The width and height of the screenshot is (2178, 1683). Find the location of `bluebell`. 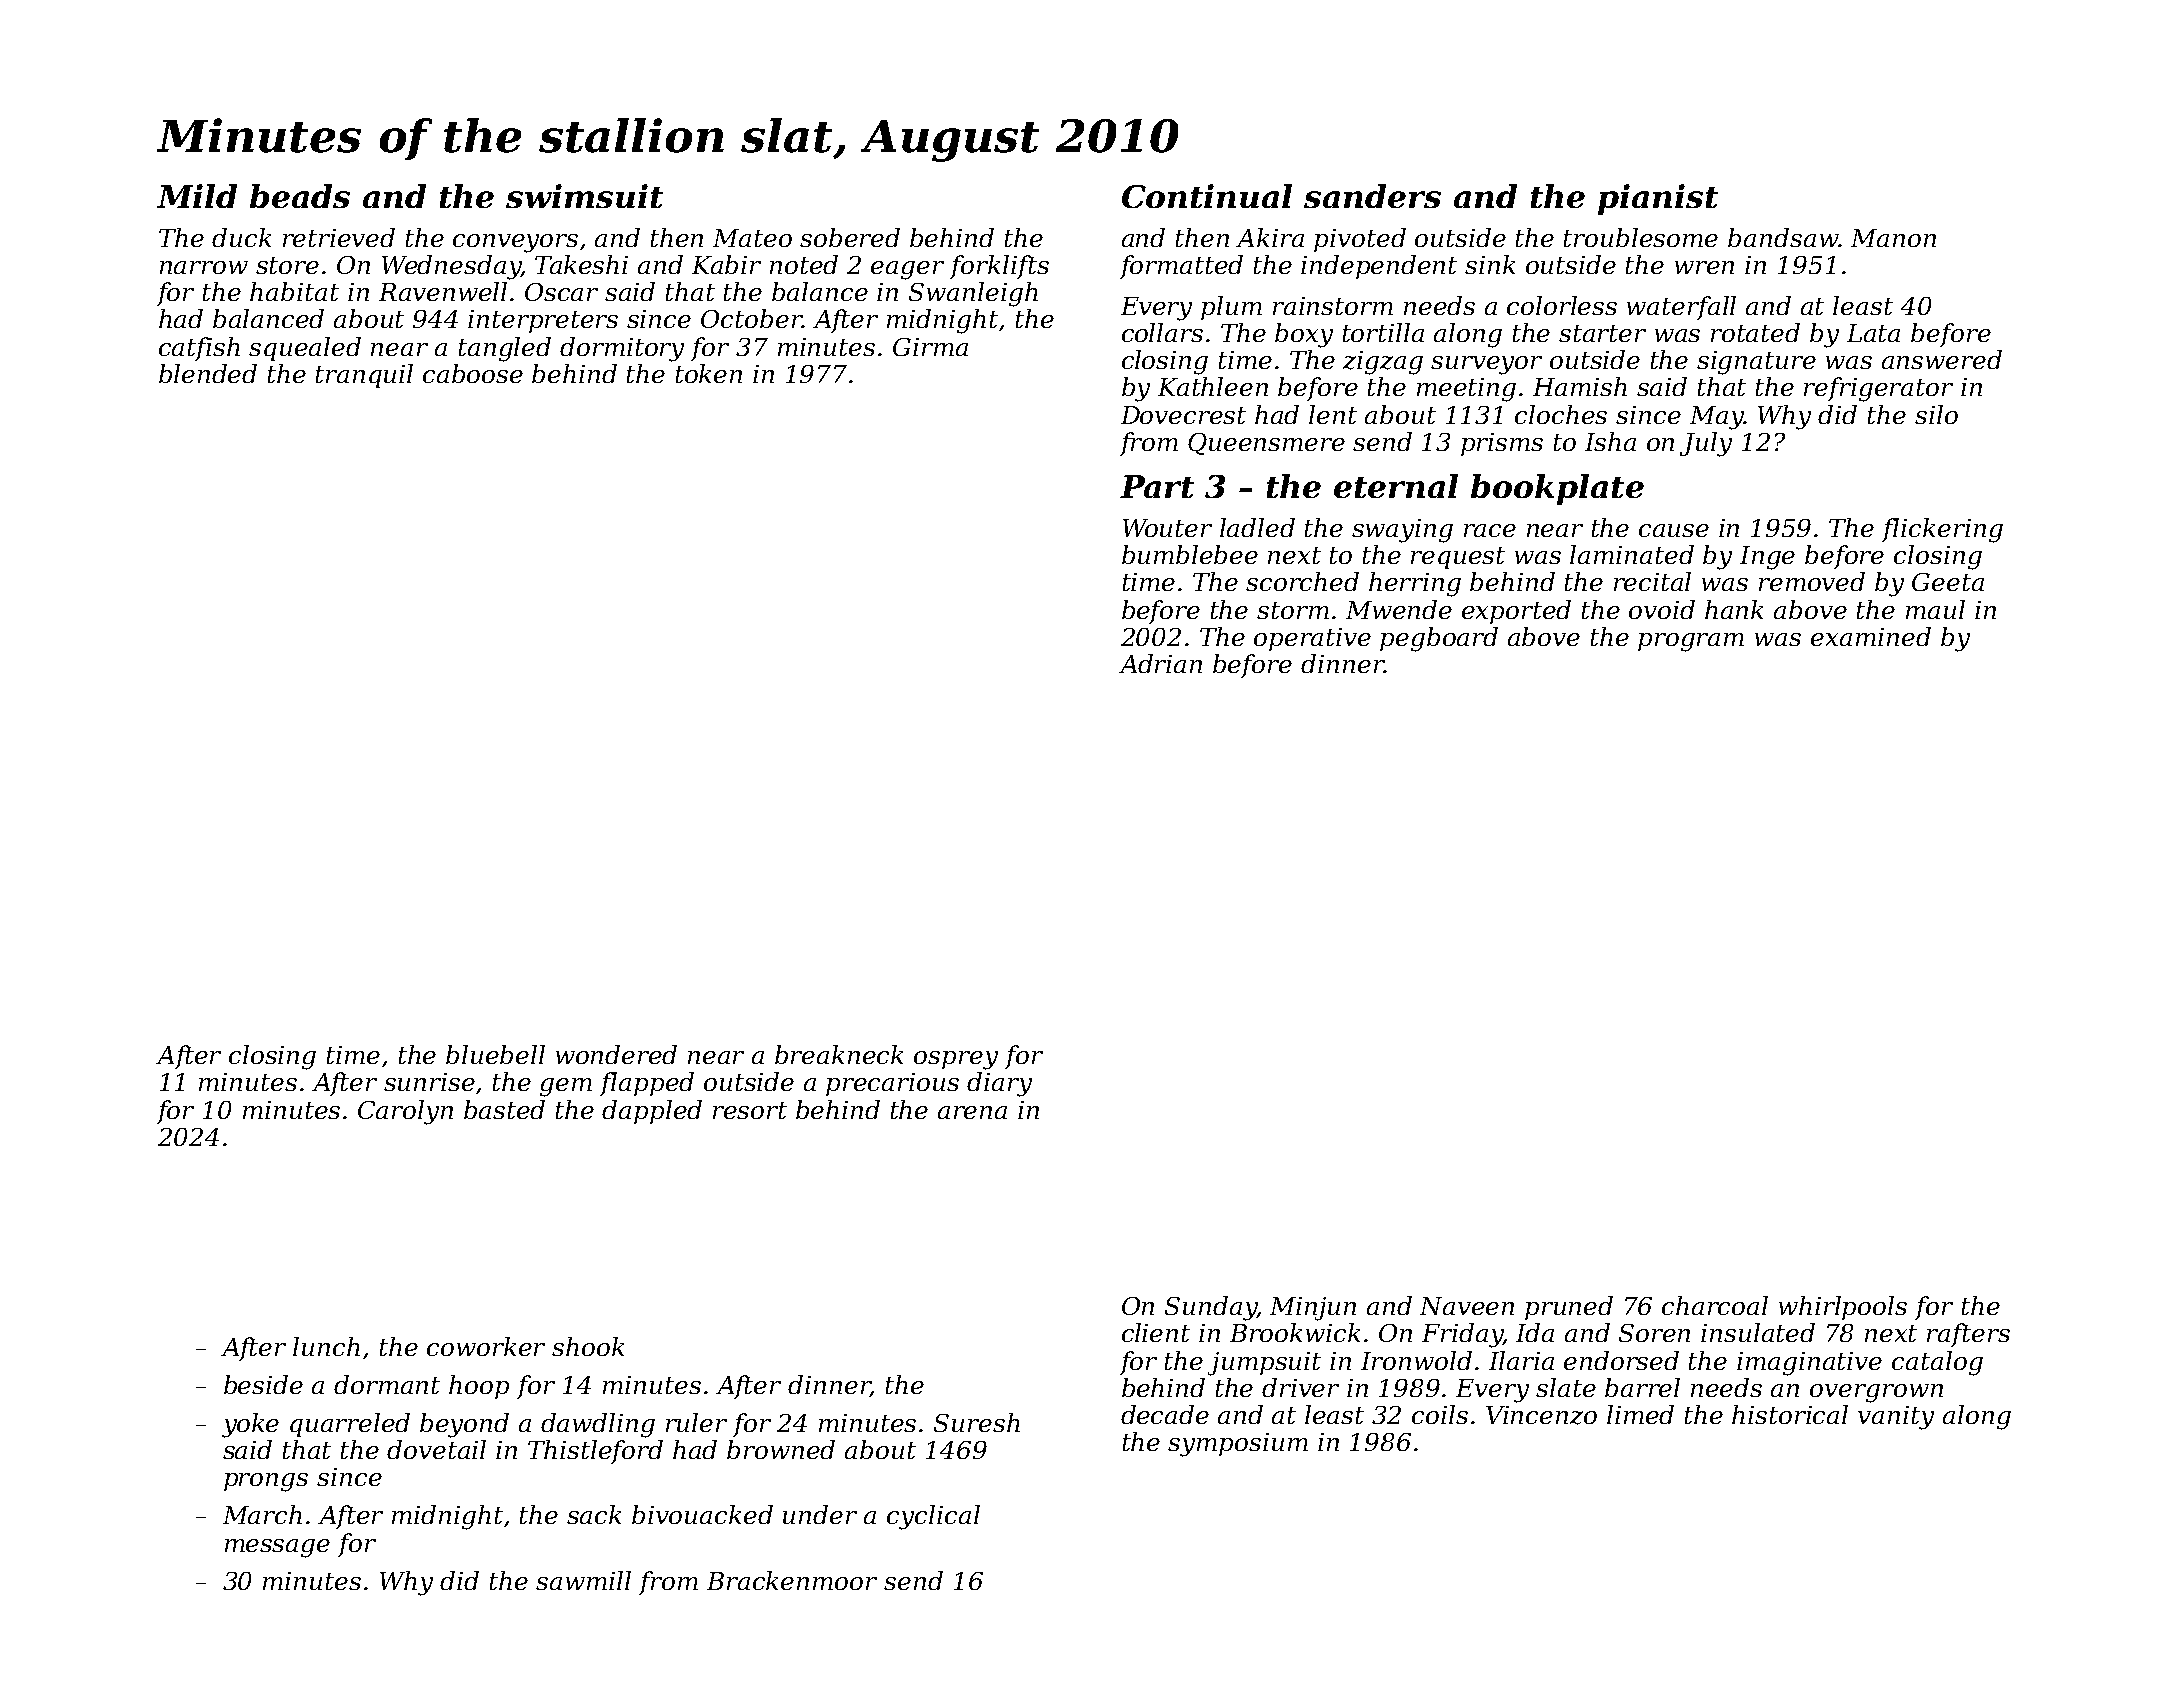

bluebell is located at coordinates (495, 1054).
